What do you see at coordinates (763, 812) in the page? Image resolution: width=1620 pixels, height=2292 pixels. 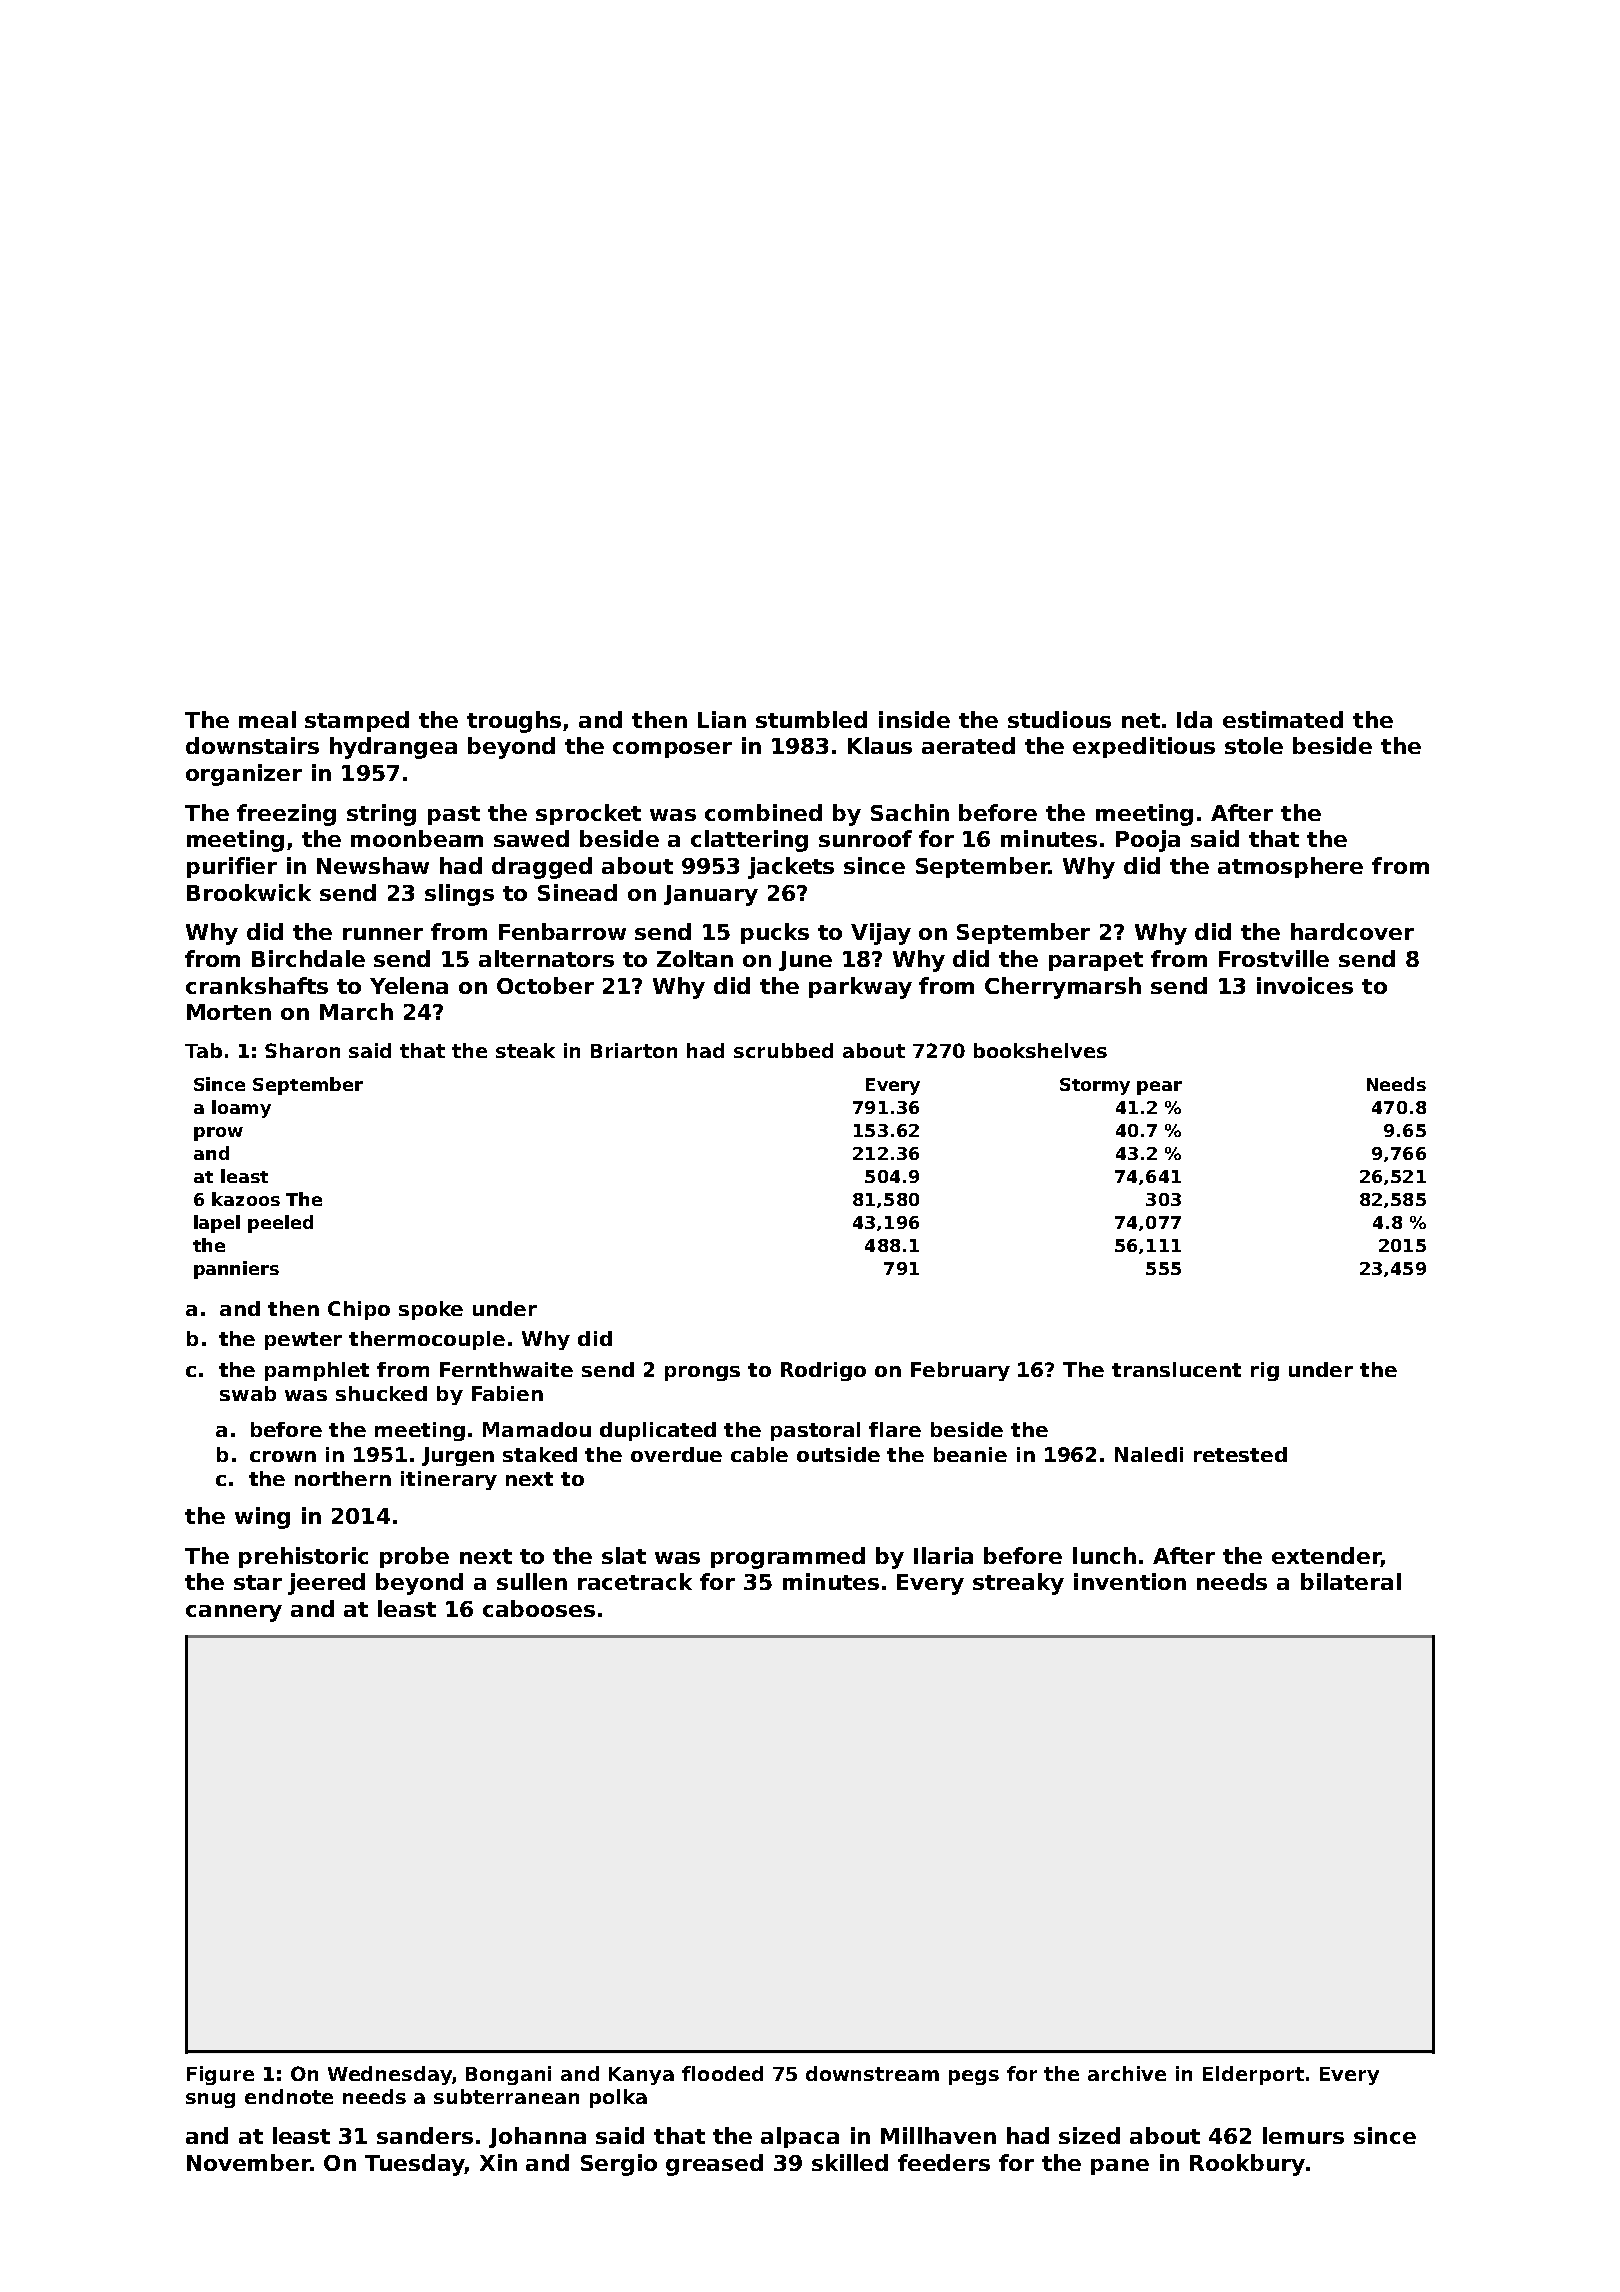 I see `combined` at bounding box center [763, 812].
